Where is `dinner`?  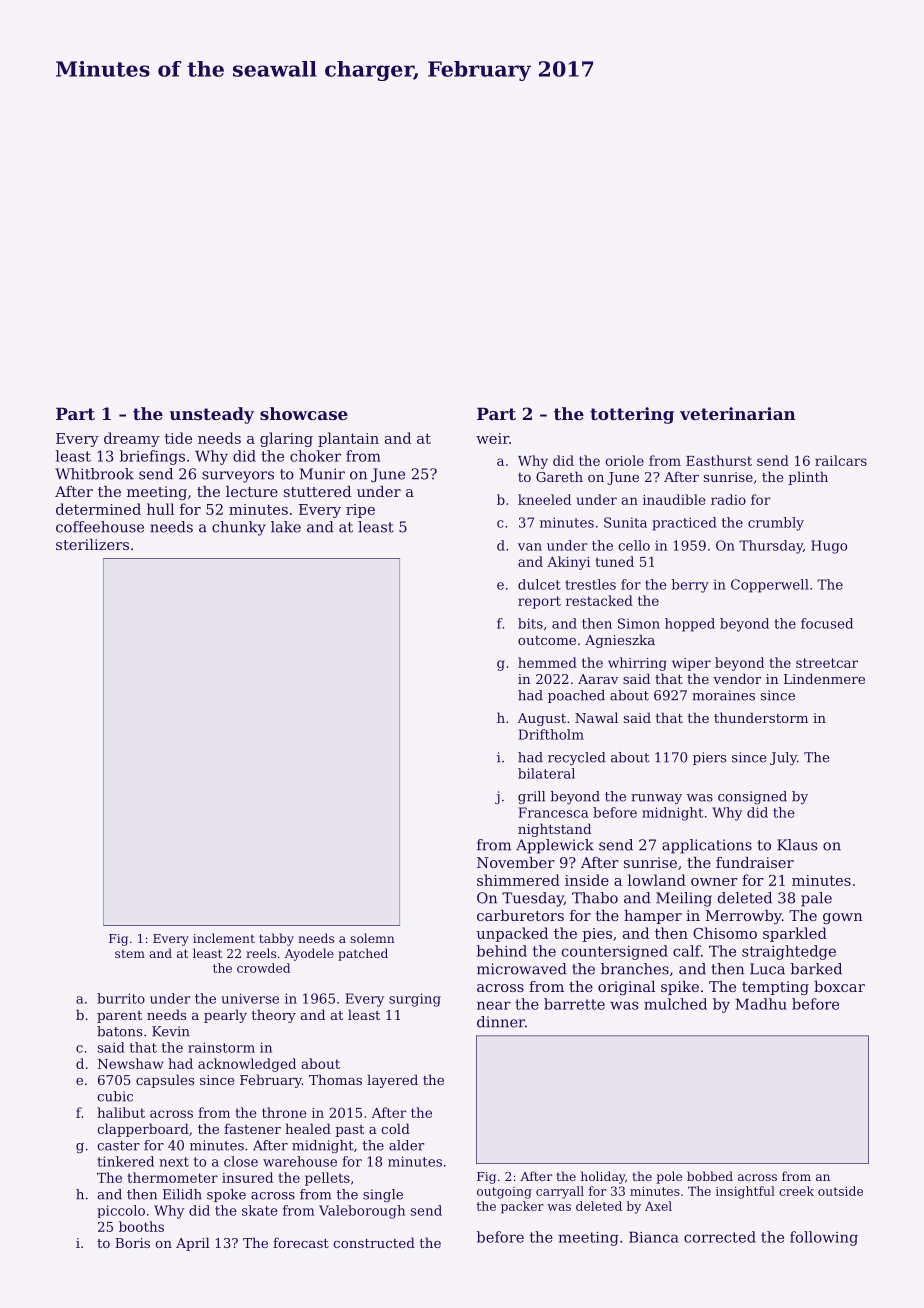 dinner is located at coordinates (501, 1022).
